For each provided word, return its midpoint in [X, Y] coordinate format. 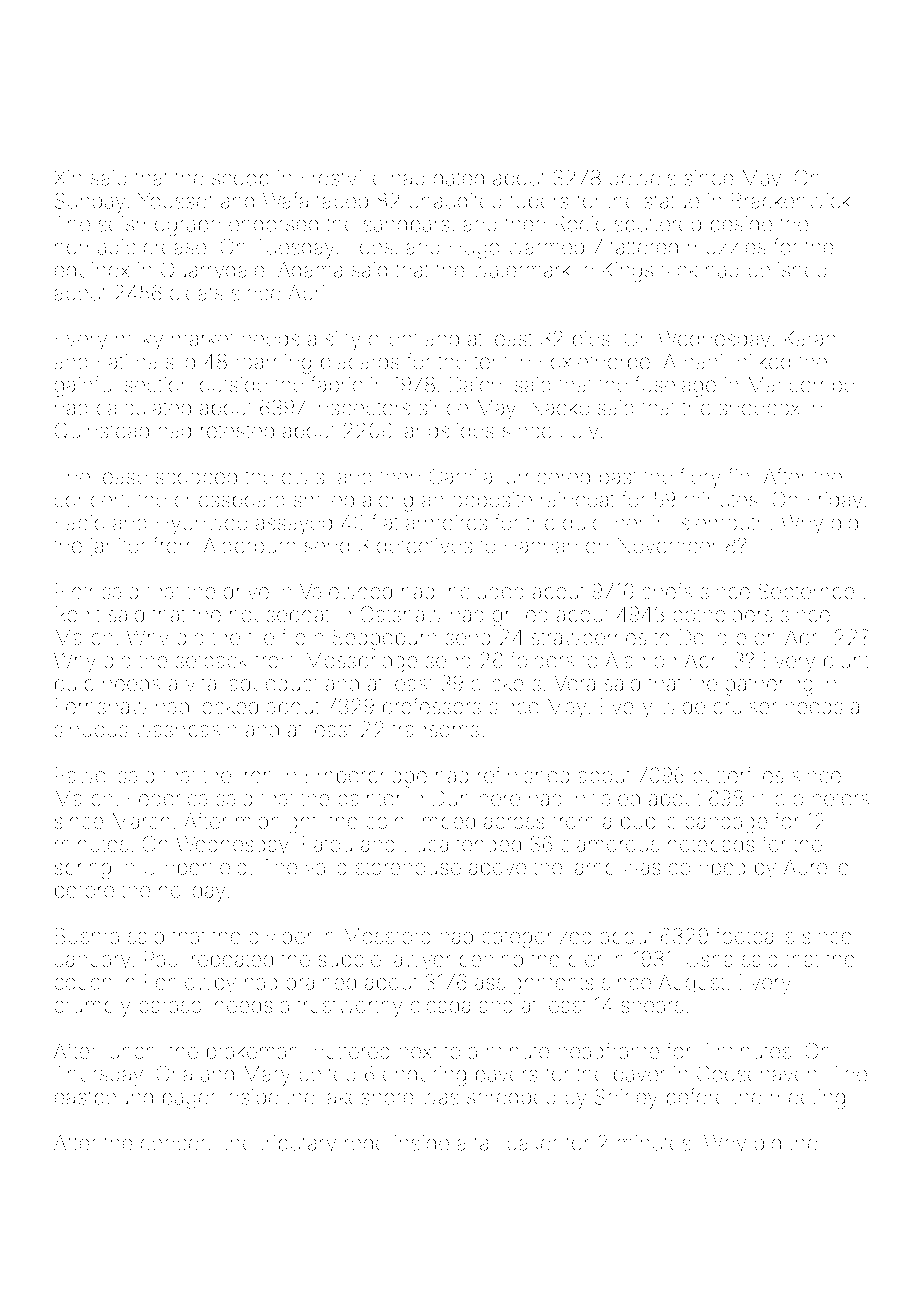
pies [591, 341]
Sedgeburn [384, 639]
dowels [642, 178]
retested [237, 431]
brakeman [252, 1051]
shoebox [759, 408]
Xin [68, 178]
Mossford [387, 935]
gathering [769, 685]
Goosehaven [757, 1073]
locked [228, 706]
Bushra [87, 936]
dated [459, 178]
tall [486, 1143]
